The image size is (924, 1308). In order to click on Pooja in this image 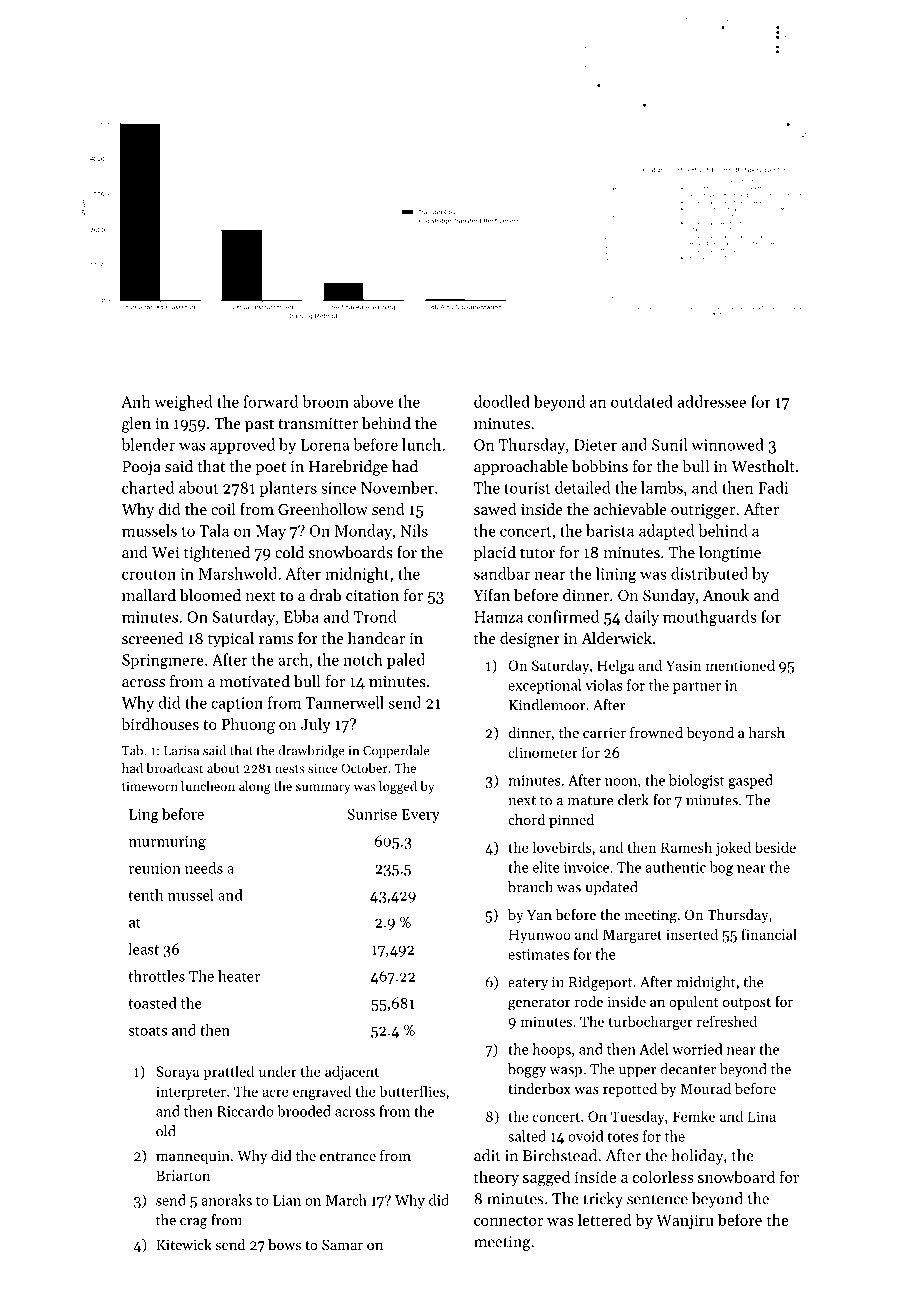, I will do `click(141, 468)`.
